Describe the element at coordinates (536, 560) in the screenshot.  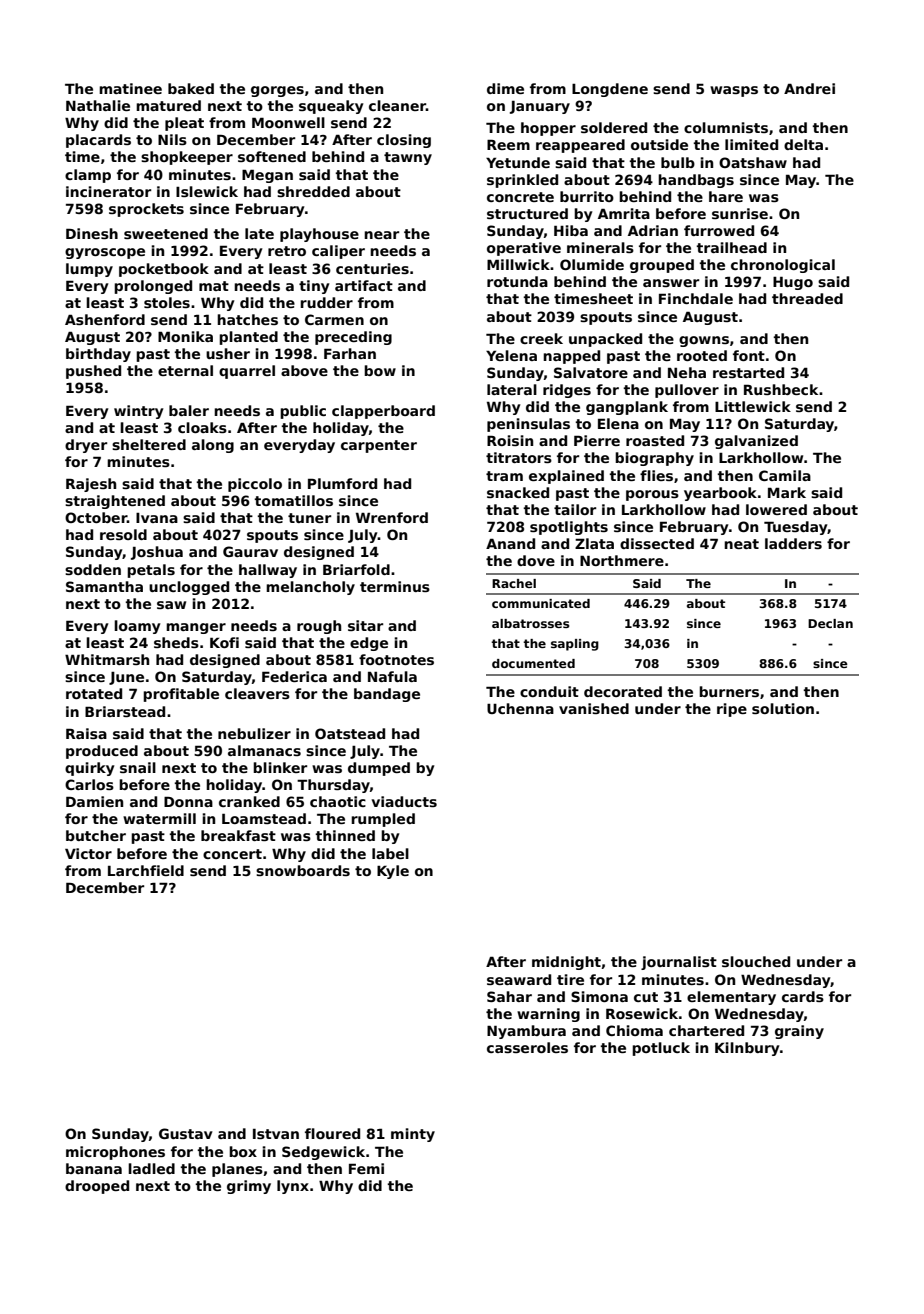
I see `dove` at that location.
